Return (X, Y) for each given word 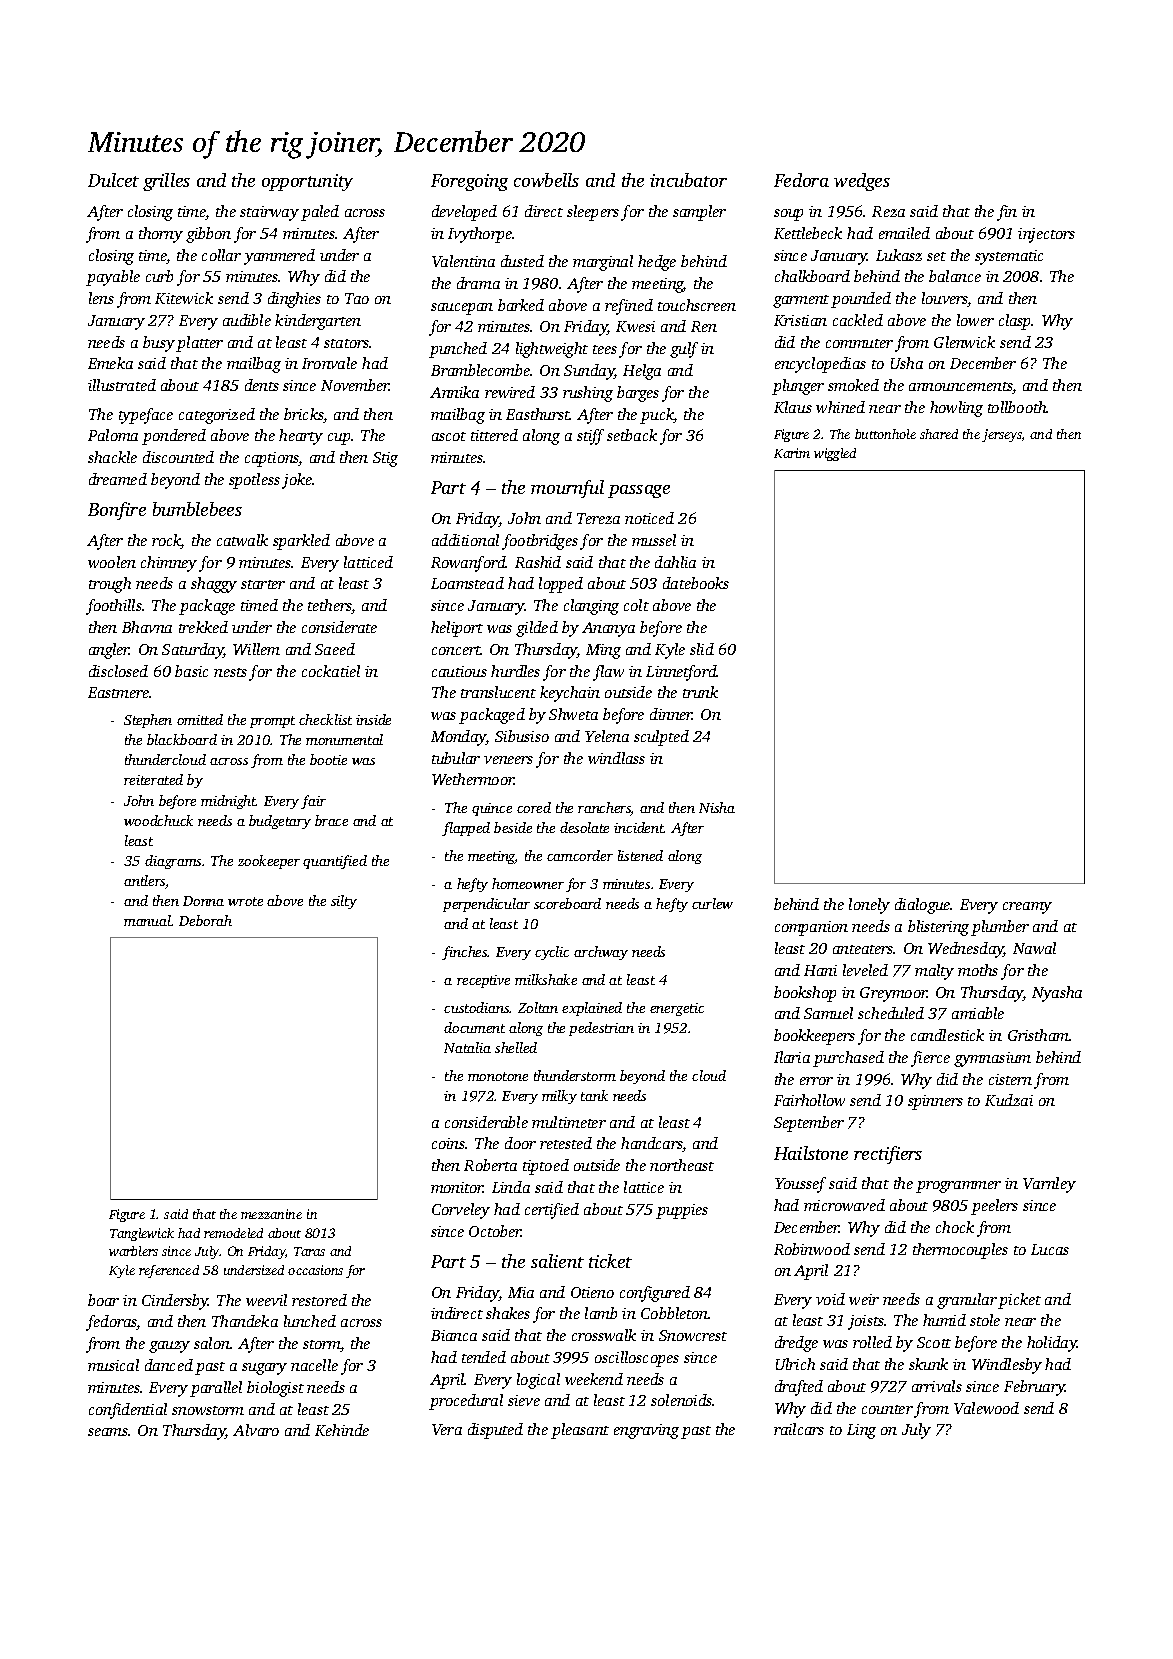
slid (702, 649)
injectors (1046, 235)
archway (601, 953)
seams (108, 1432)
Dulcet (113, 180)
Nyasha (1057, 994)
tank (594, 1095)
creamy (1027, 908)
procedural (466, 1402)
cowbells (546, 180)
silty (344, 902)
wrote (245, 901)
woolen (112, 562)
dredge (796, 1344)
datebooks (696, 583)
